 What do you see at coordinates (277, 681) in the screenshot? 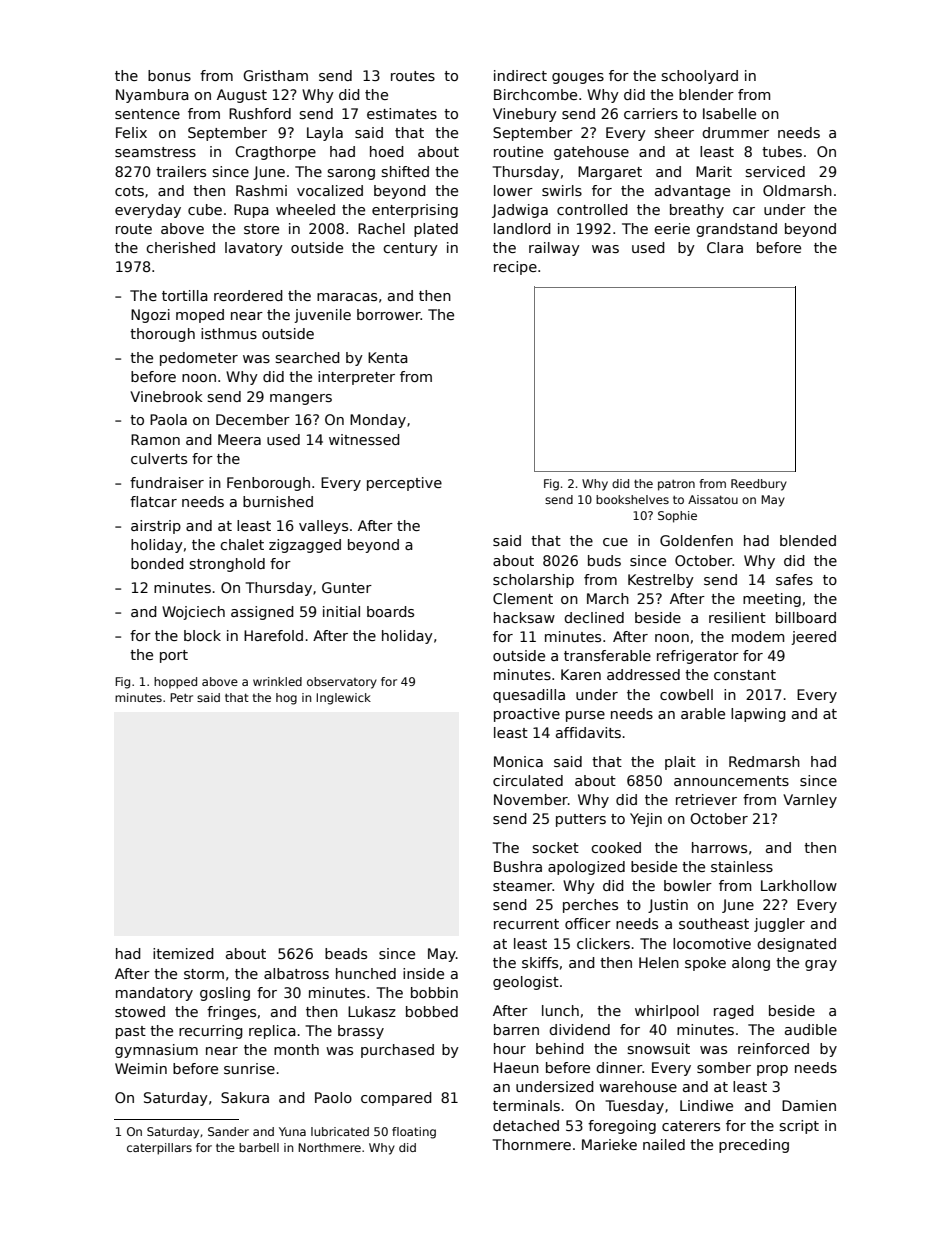
I see `wrinkled` at bounding box center [277, 681].
